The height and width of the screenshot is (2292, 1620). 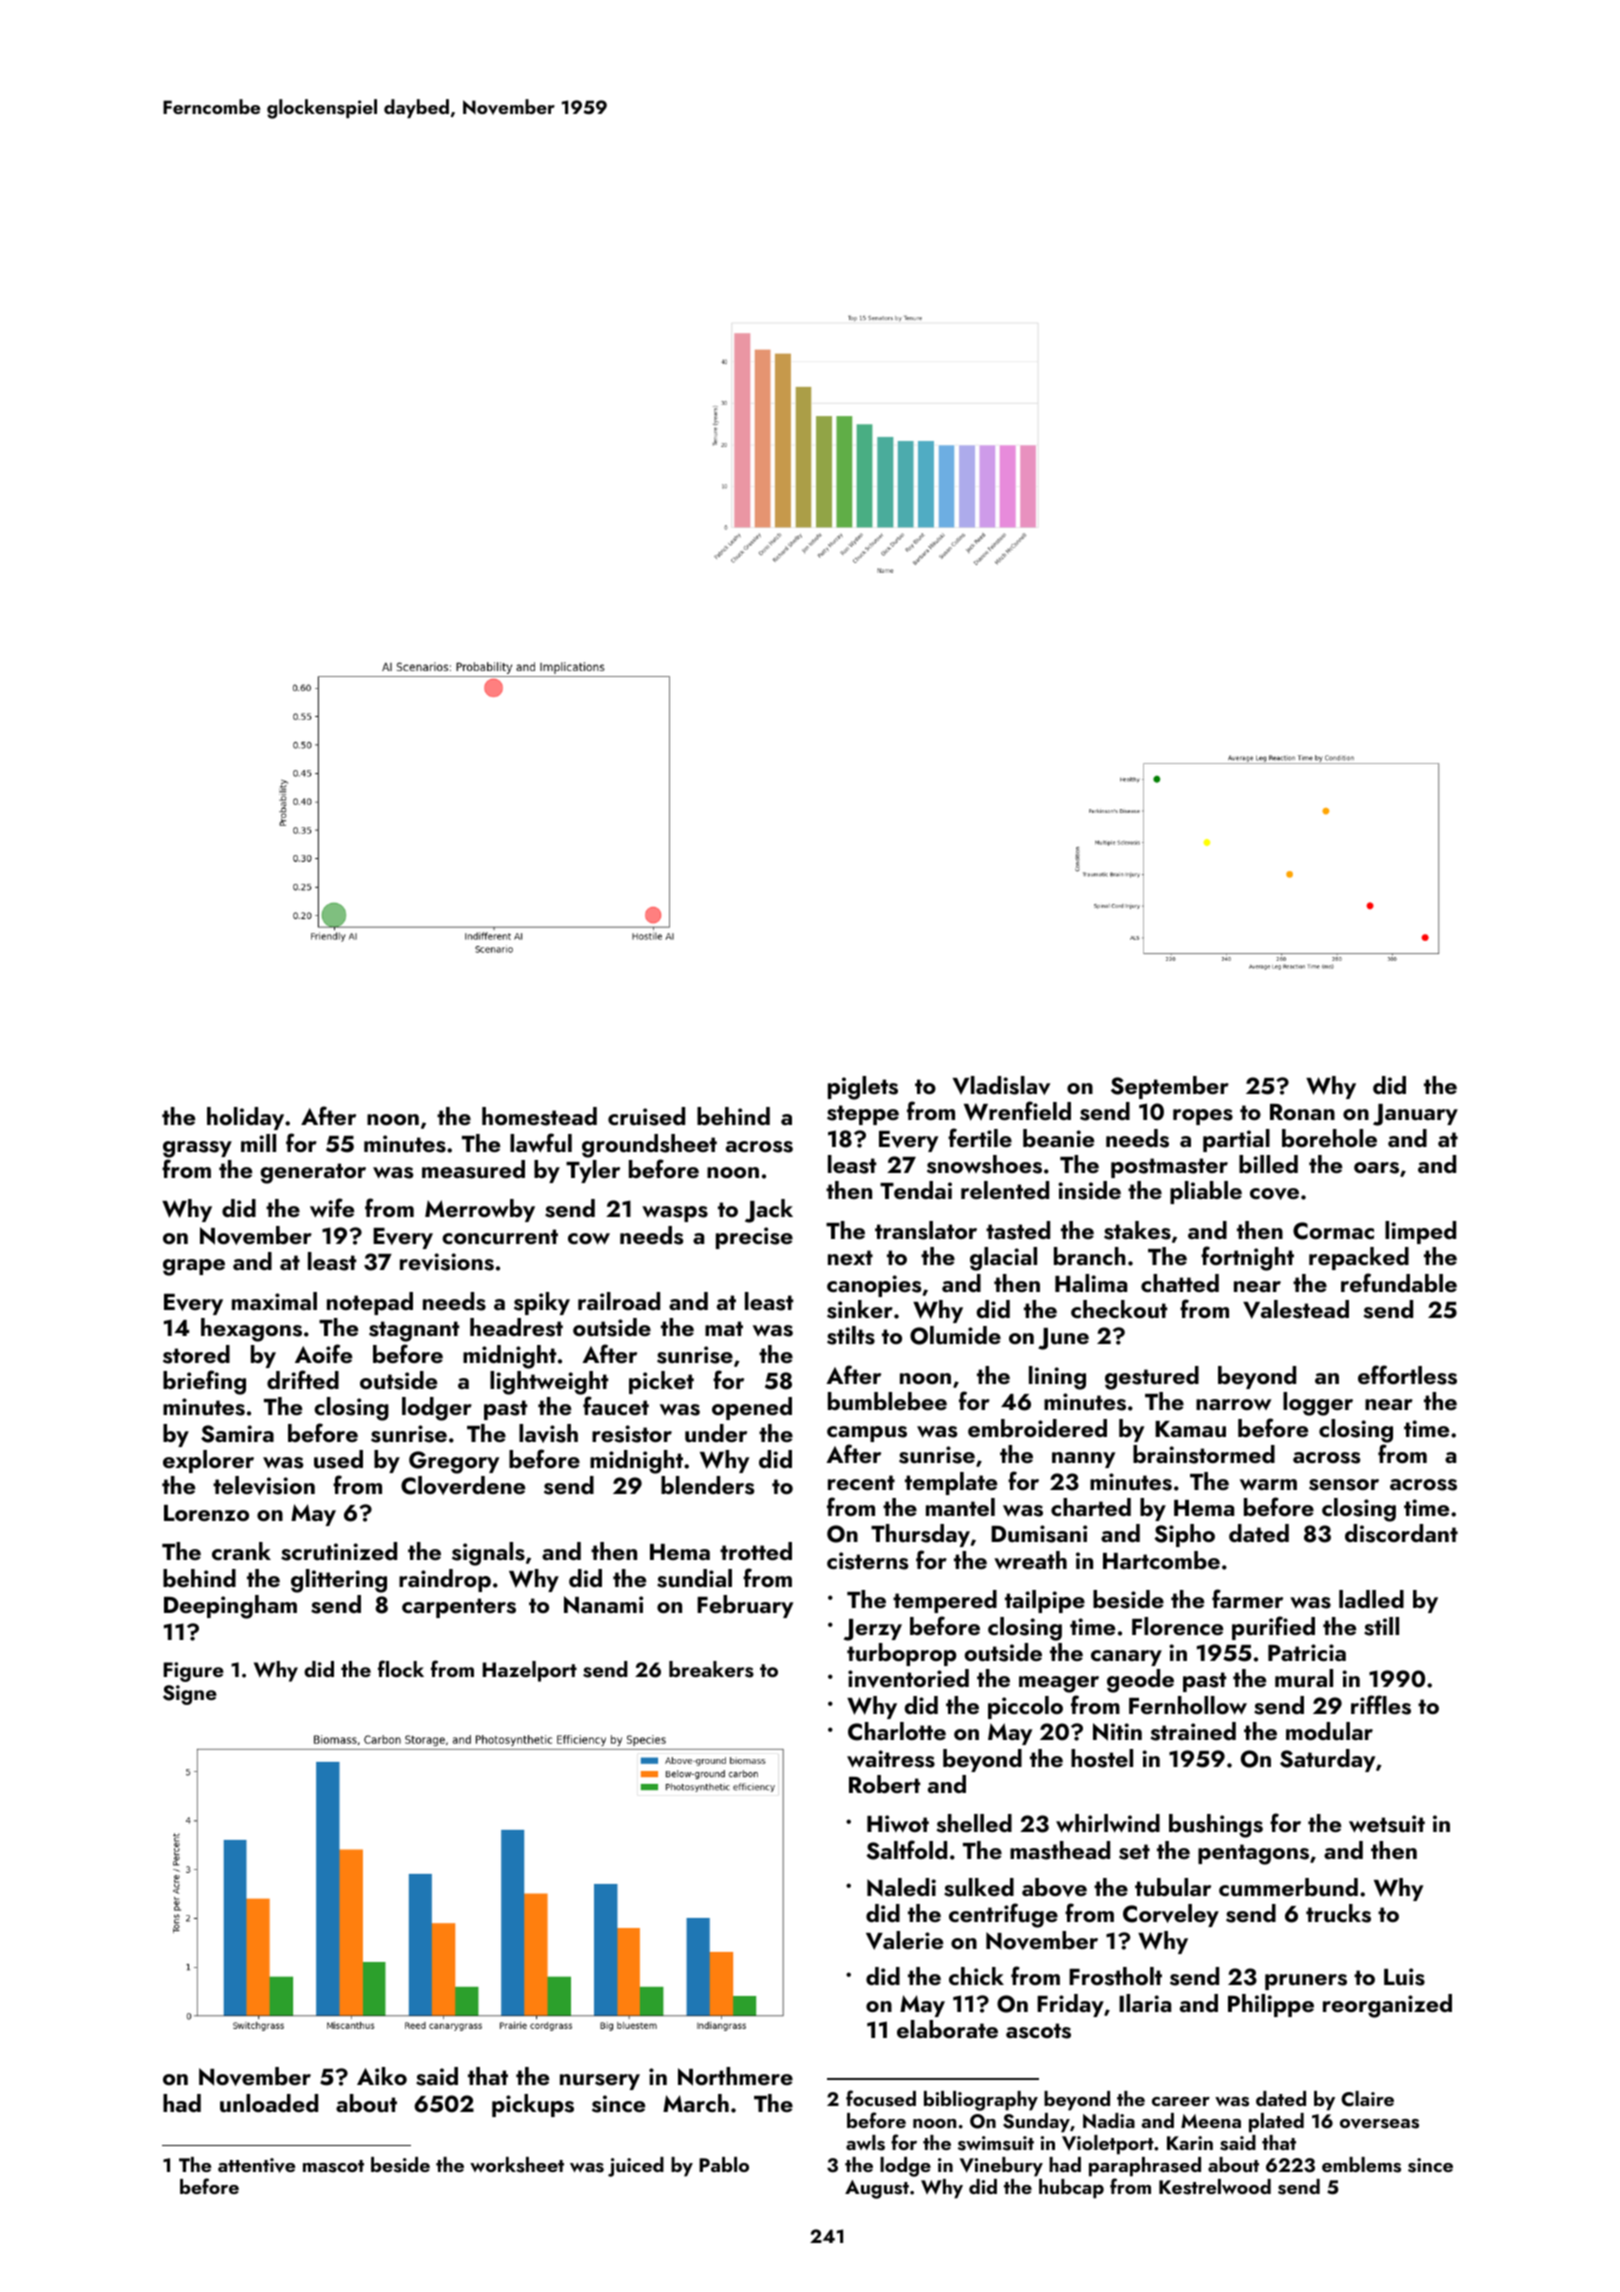 I want to click on nursery, so click(x=600, y=2082).
